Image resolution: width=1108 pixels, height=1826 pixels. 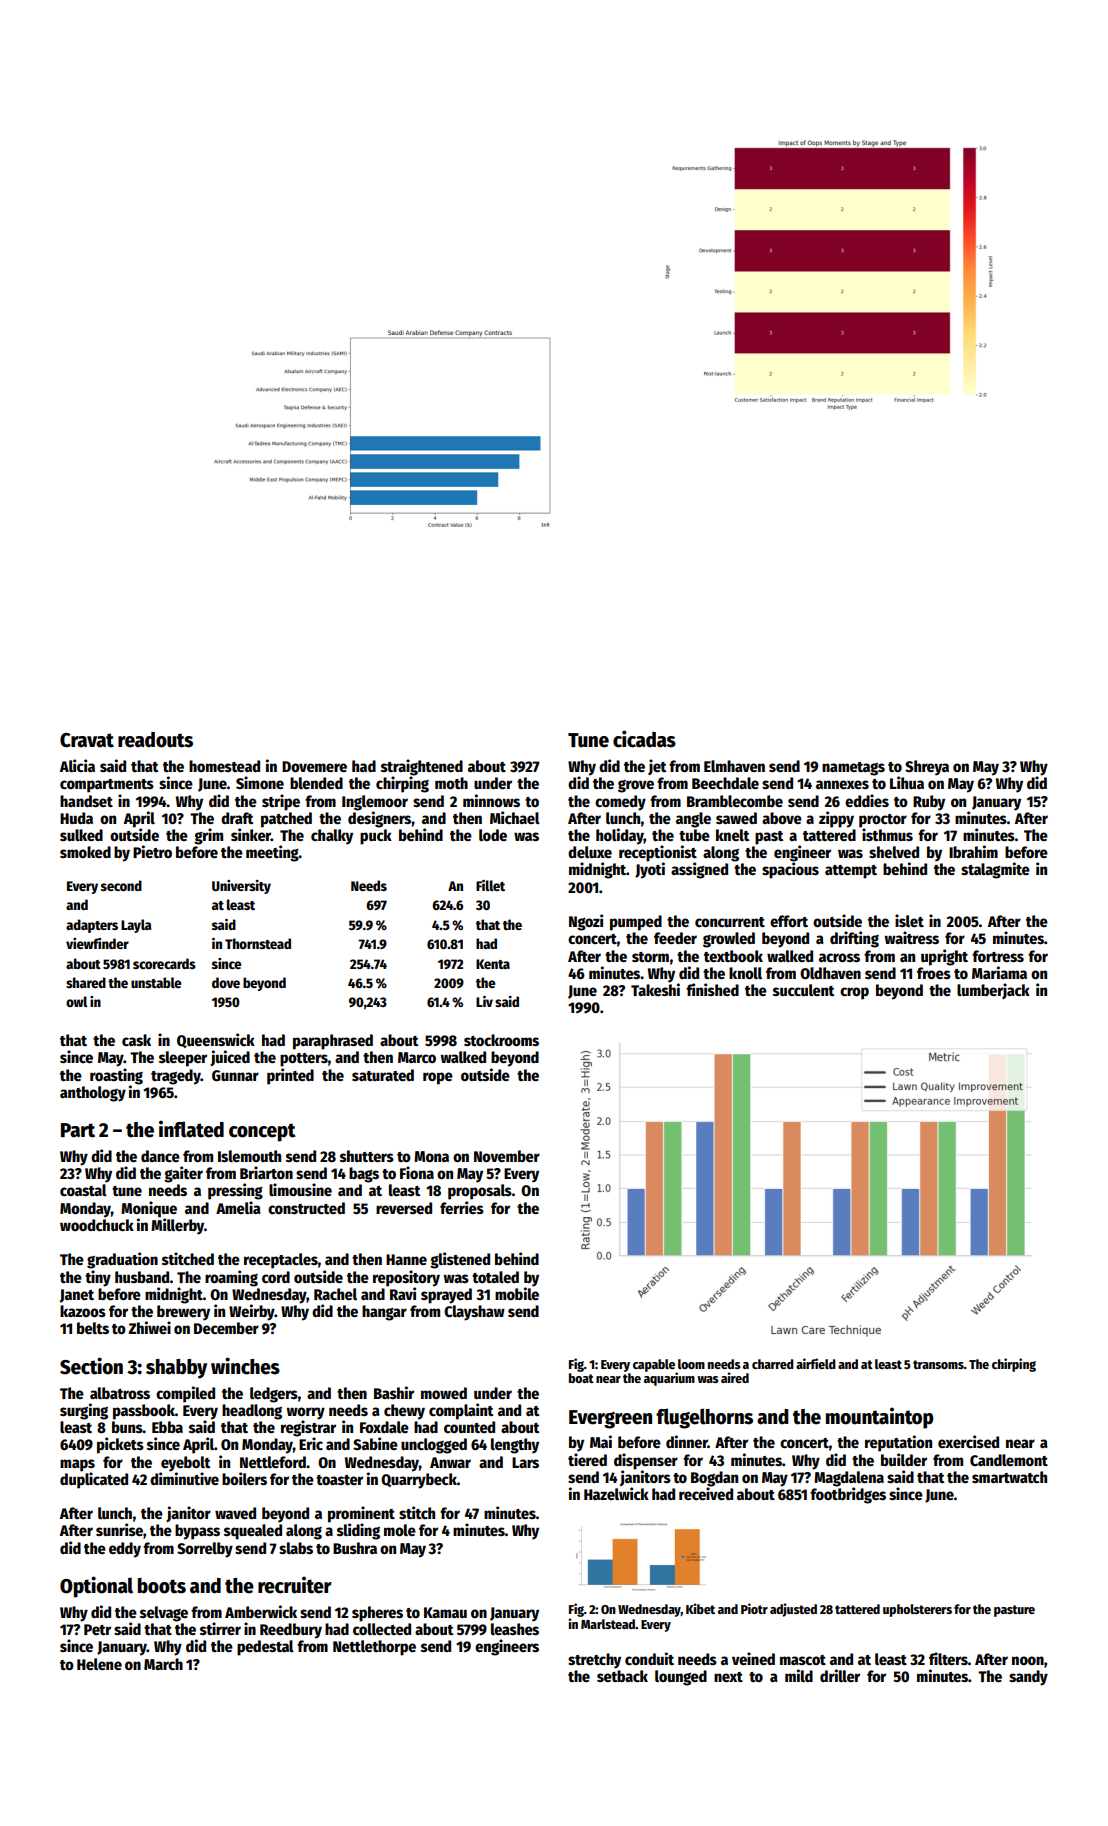 I want to click on University, so click(x=241, y=887).
